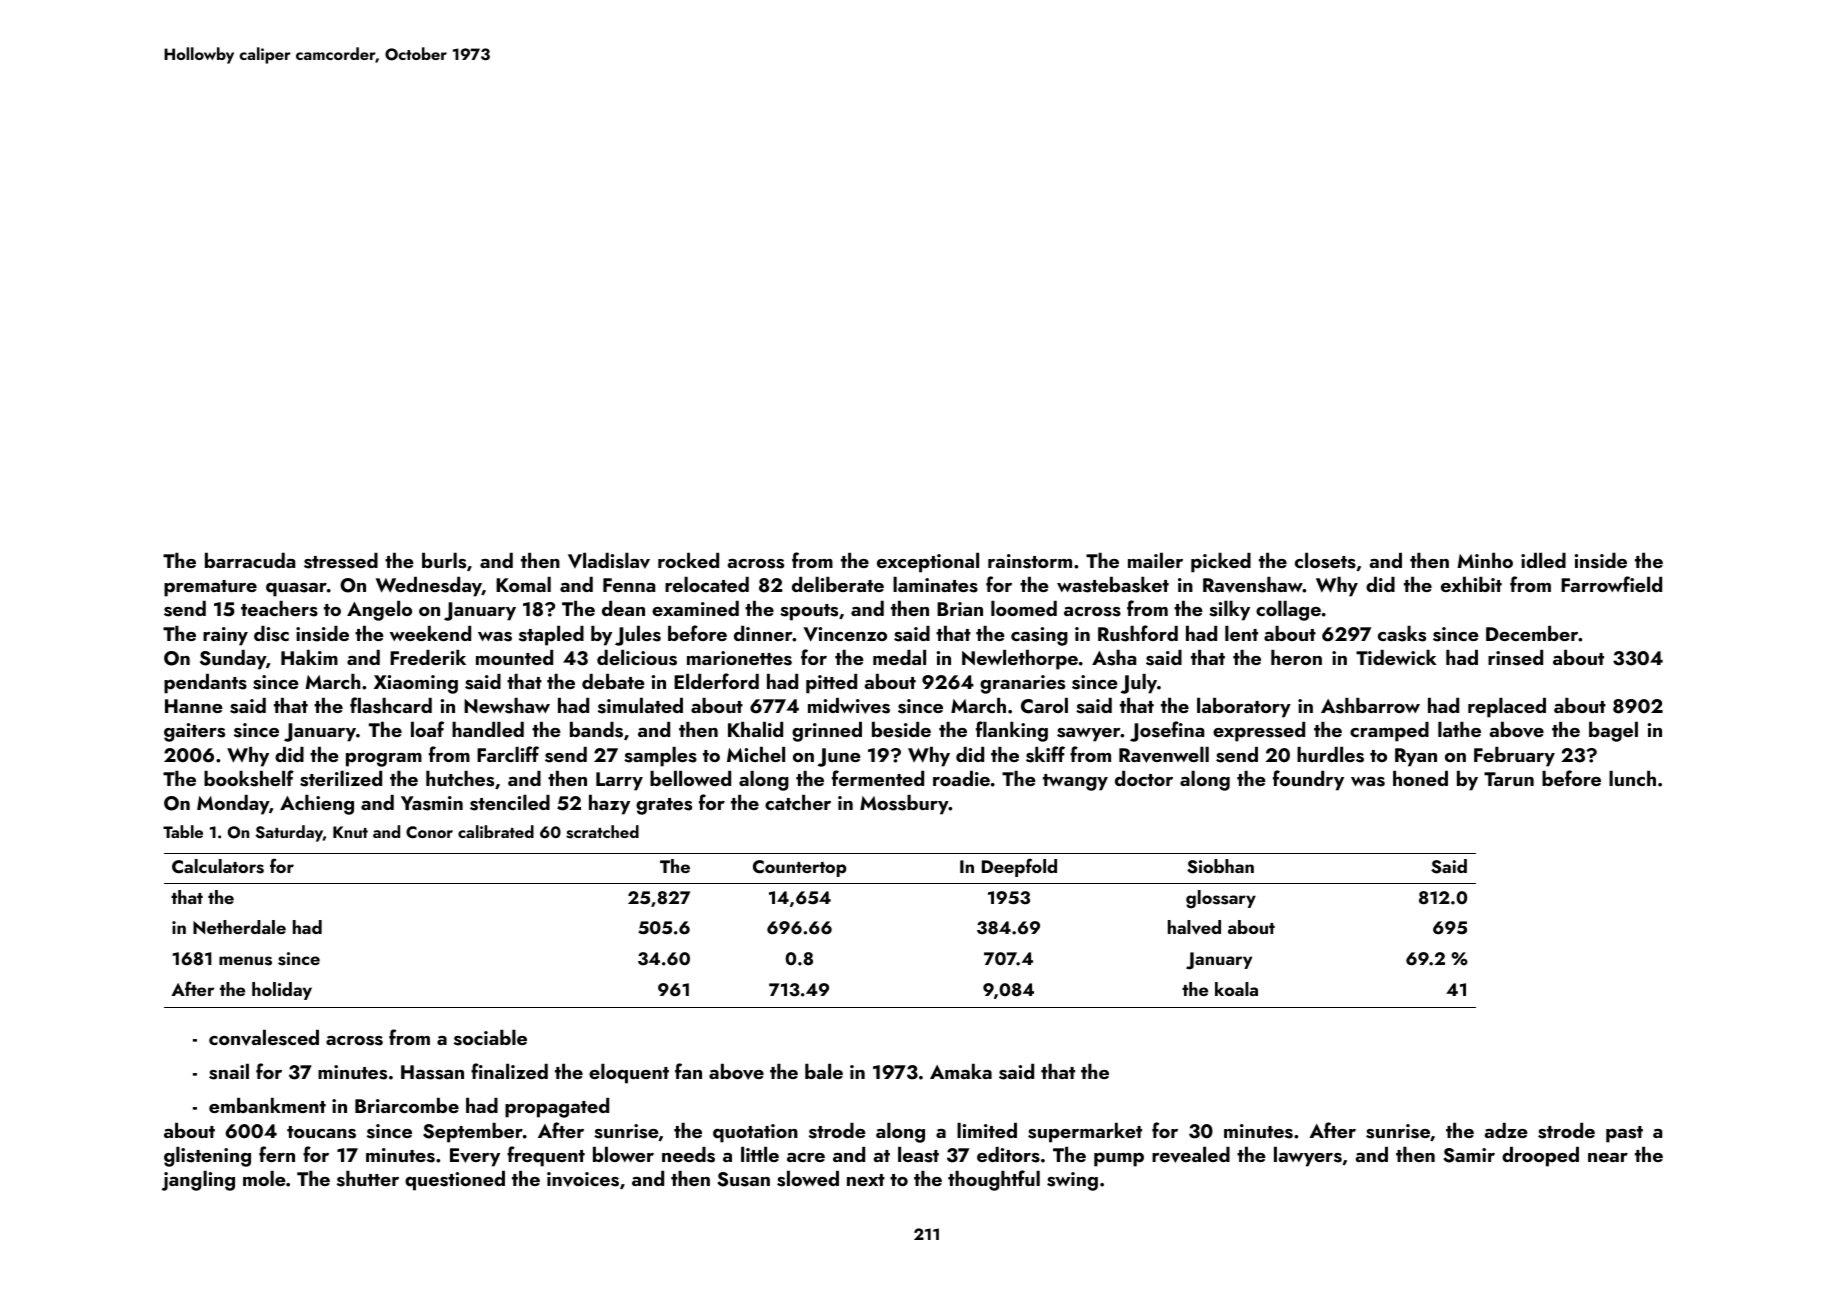  Describe the element at coordinates (961, 1071) in the document. I see `Amaka` at that location.
